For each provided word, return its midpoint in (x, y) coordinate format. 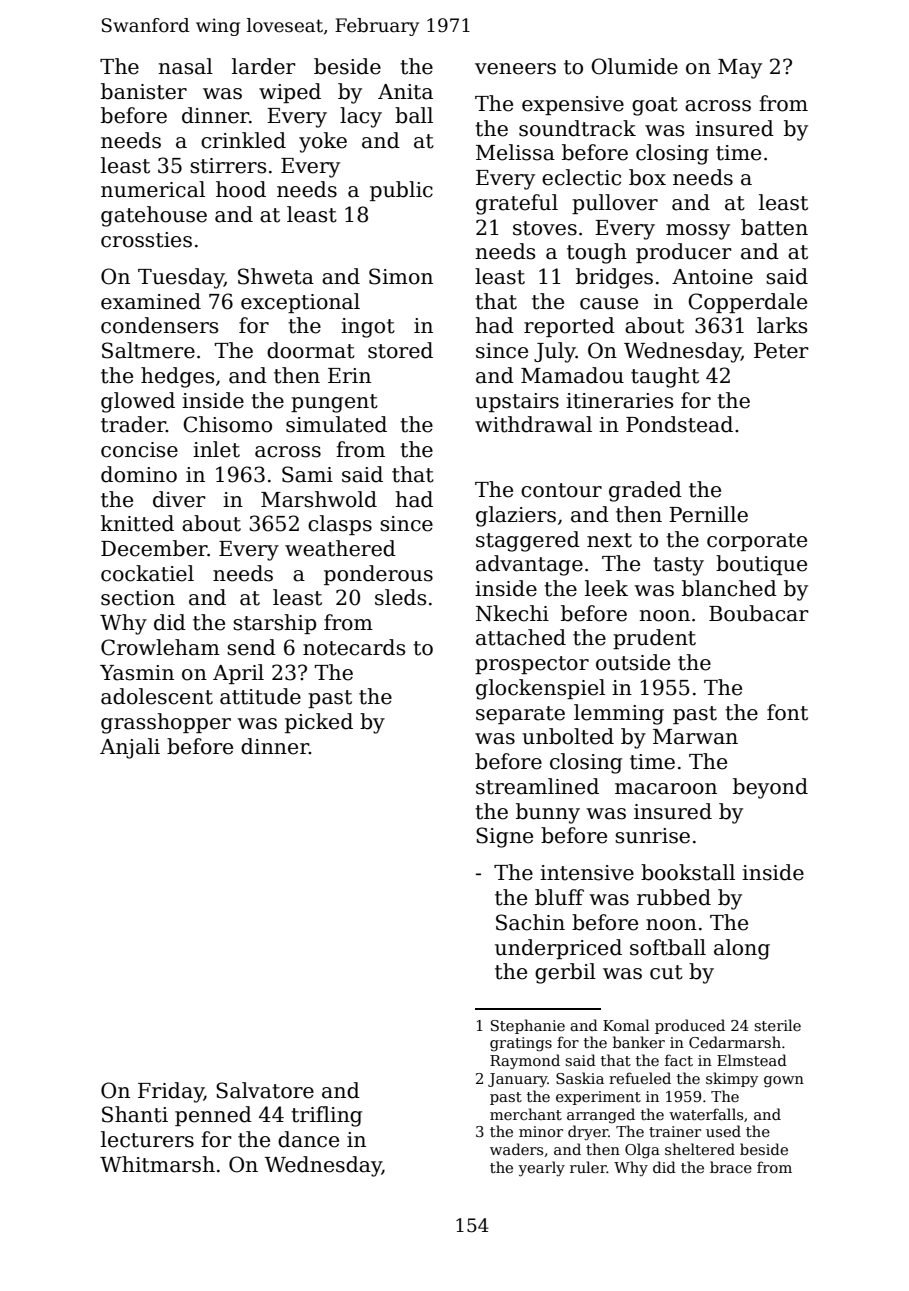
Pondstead (679, 424)
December (154, 548)
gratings (521, 1044)
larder (264, 66)
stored (400, 350)
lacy (361, 117)
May (740, 69)
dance (308, 1139)
